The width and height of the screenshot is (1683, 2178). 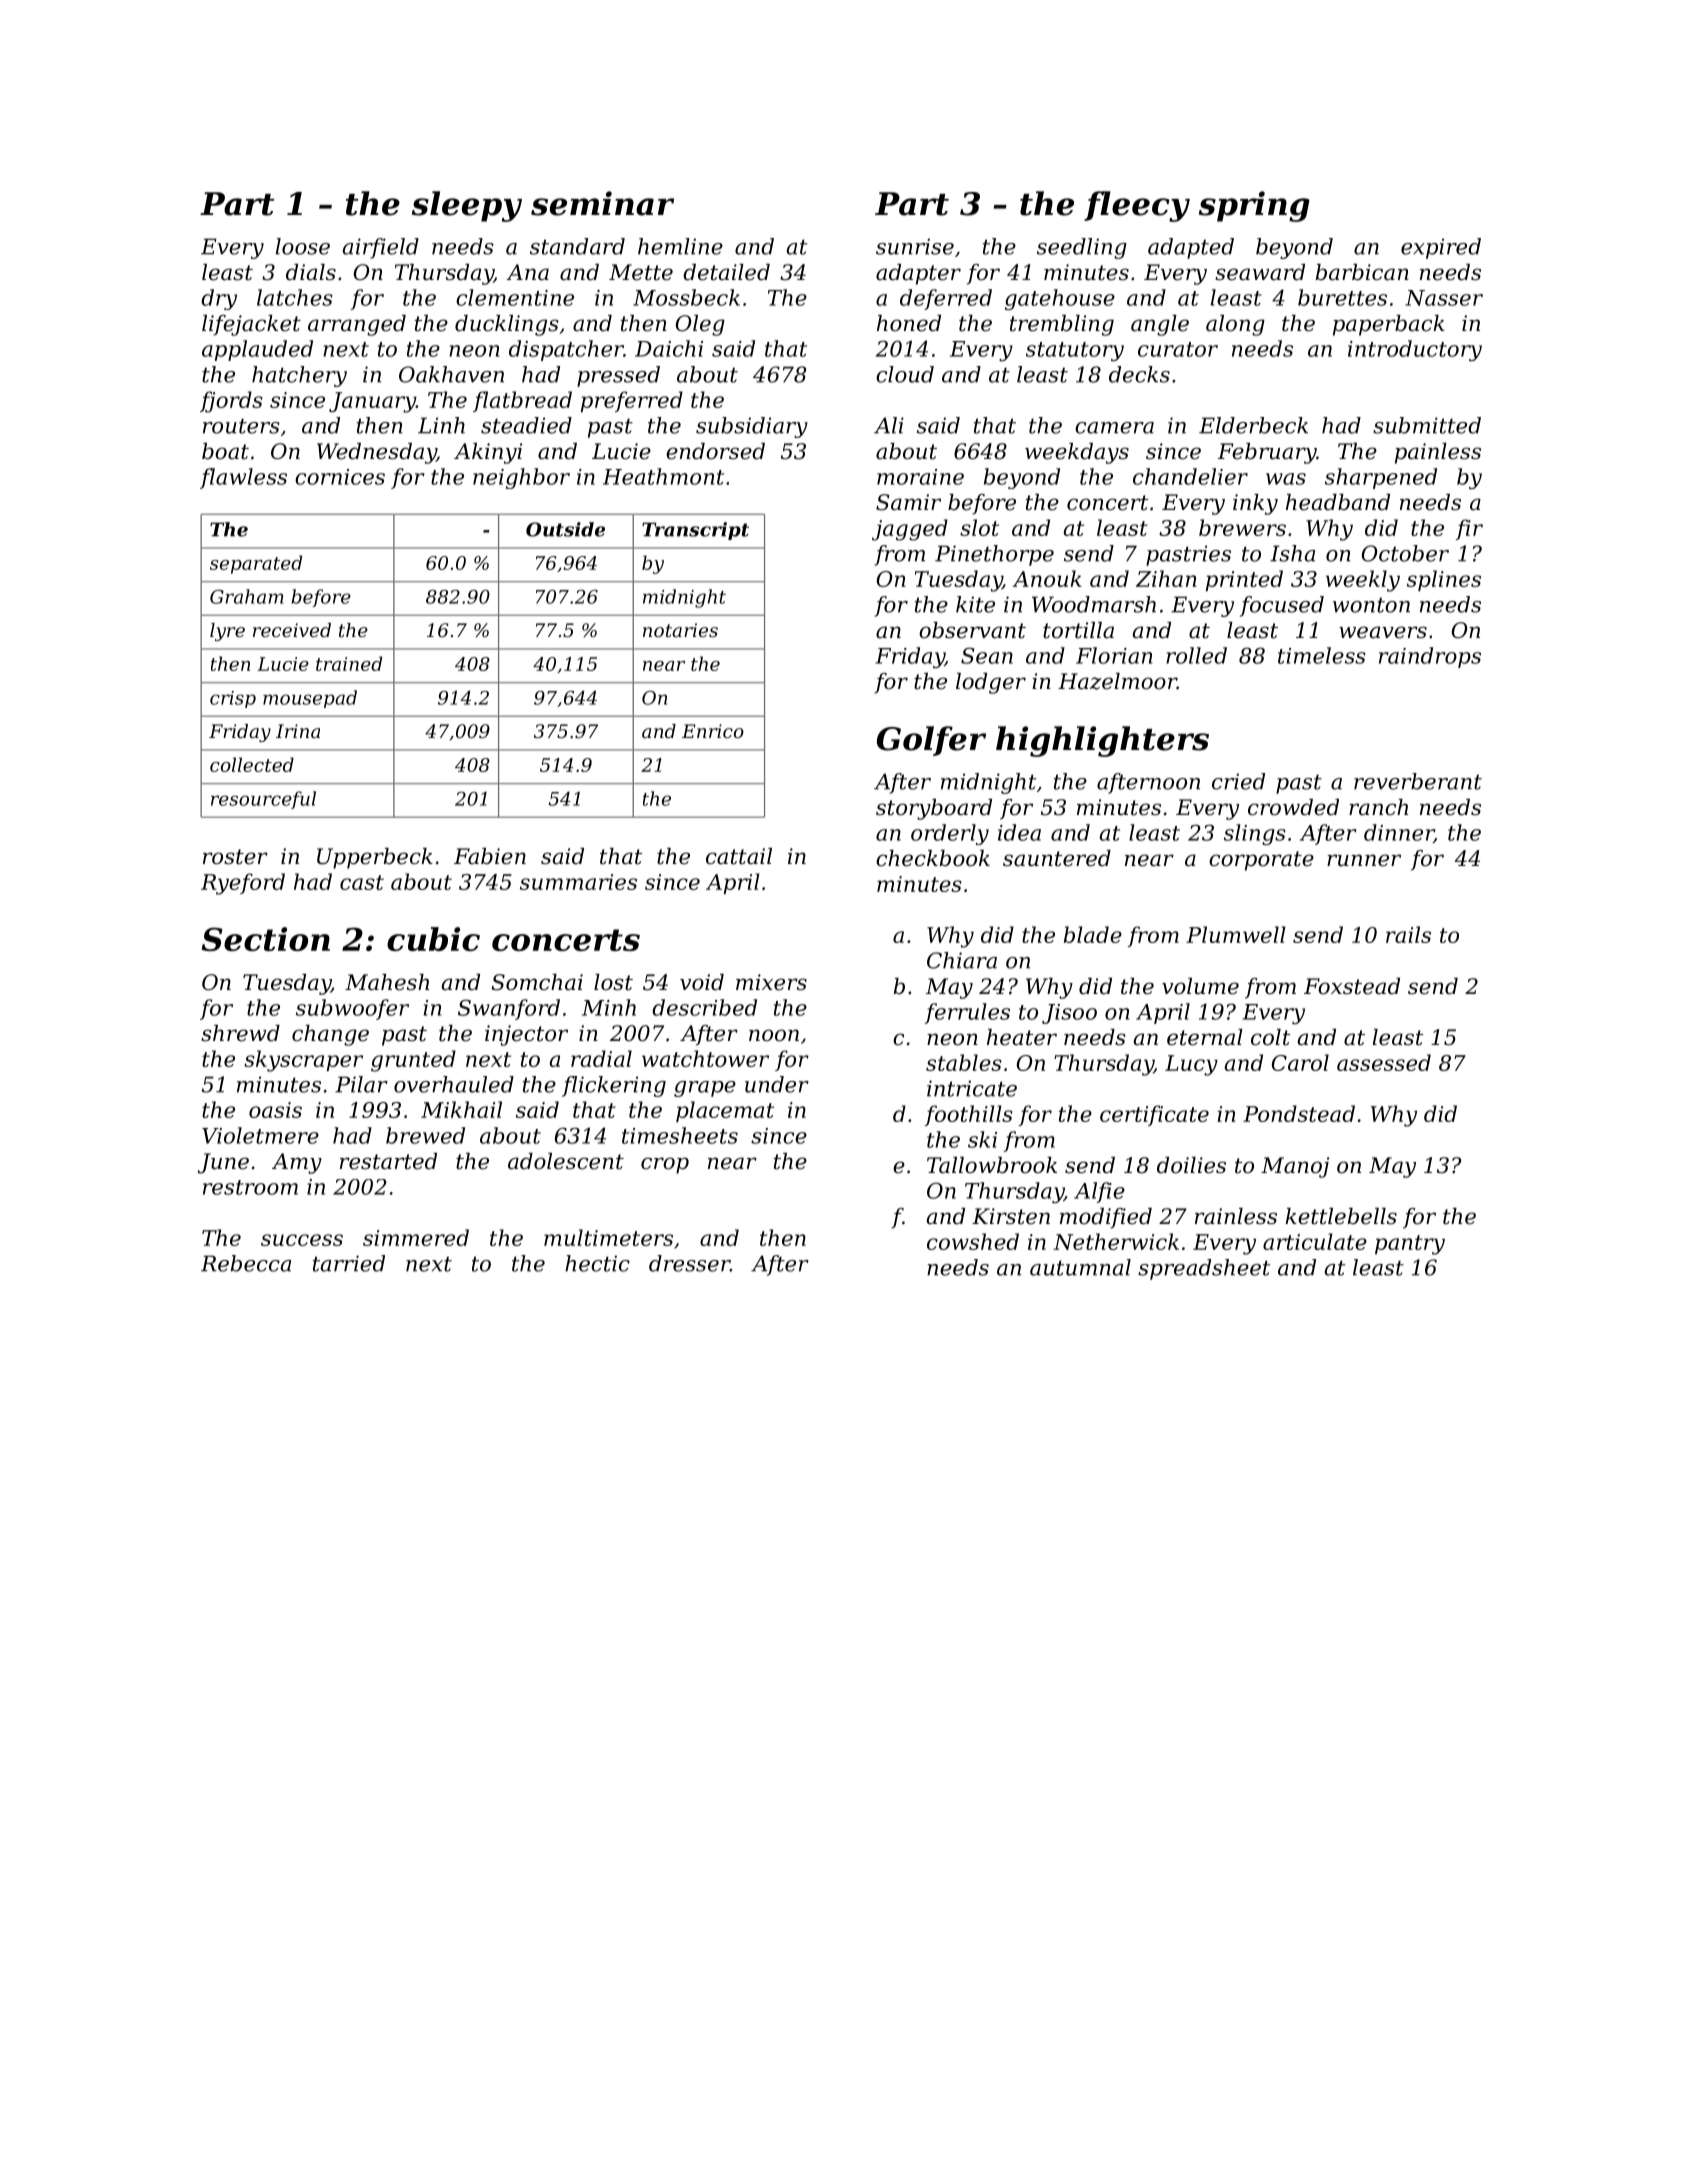 What do you see at coordinates (663, 476) in the screenshot?
I see `Heathmont` at bounding box center [663, 476].
